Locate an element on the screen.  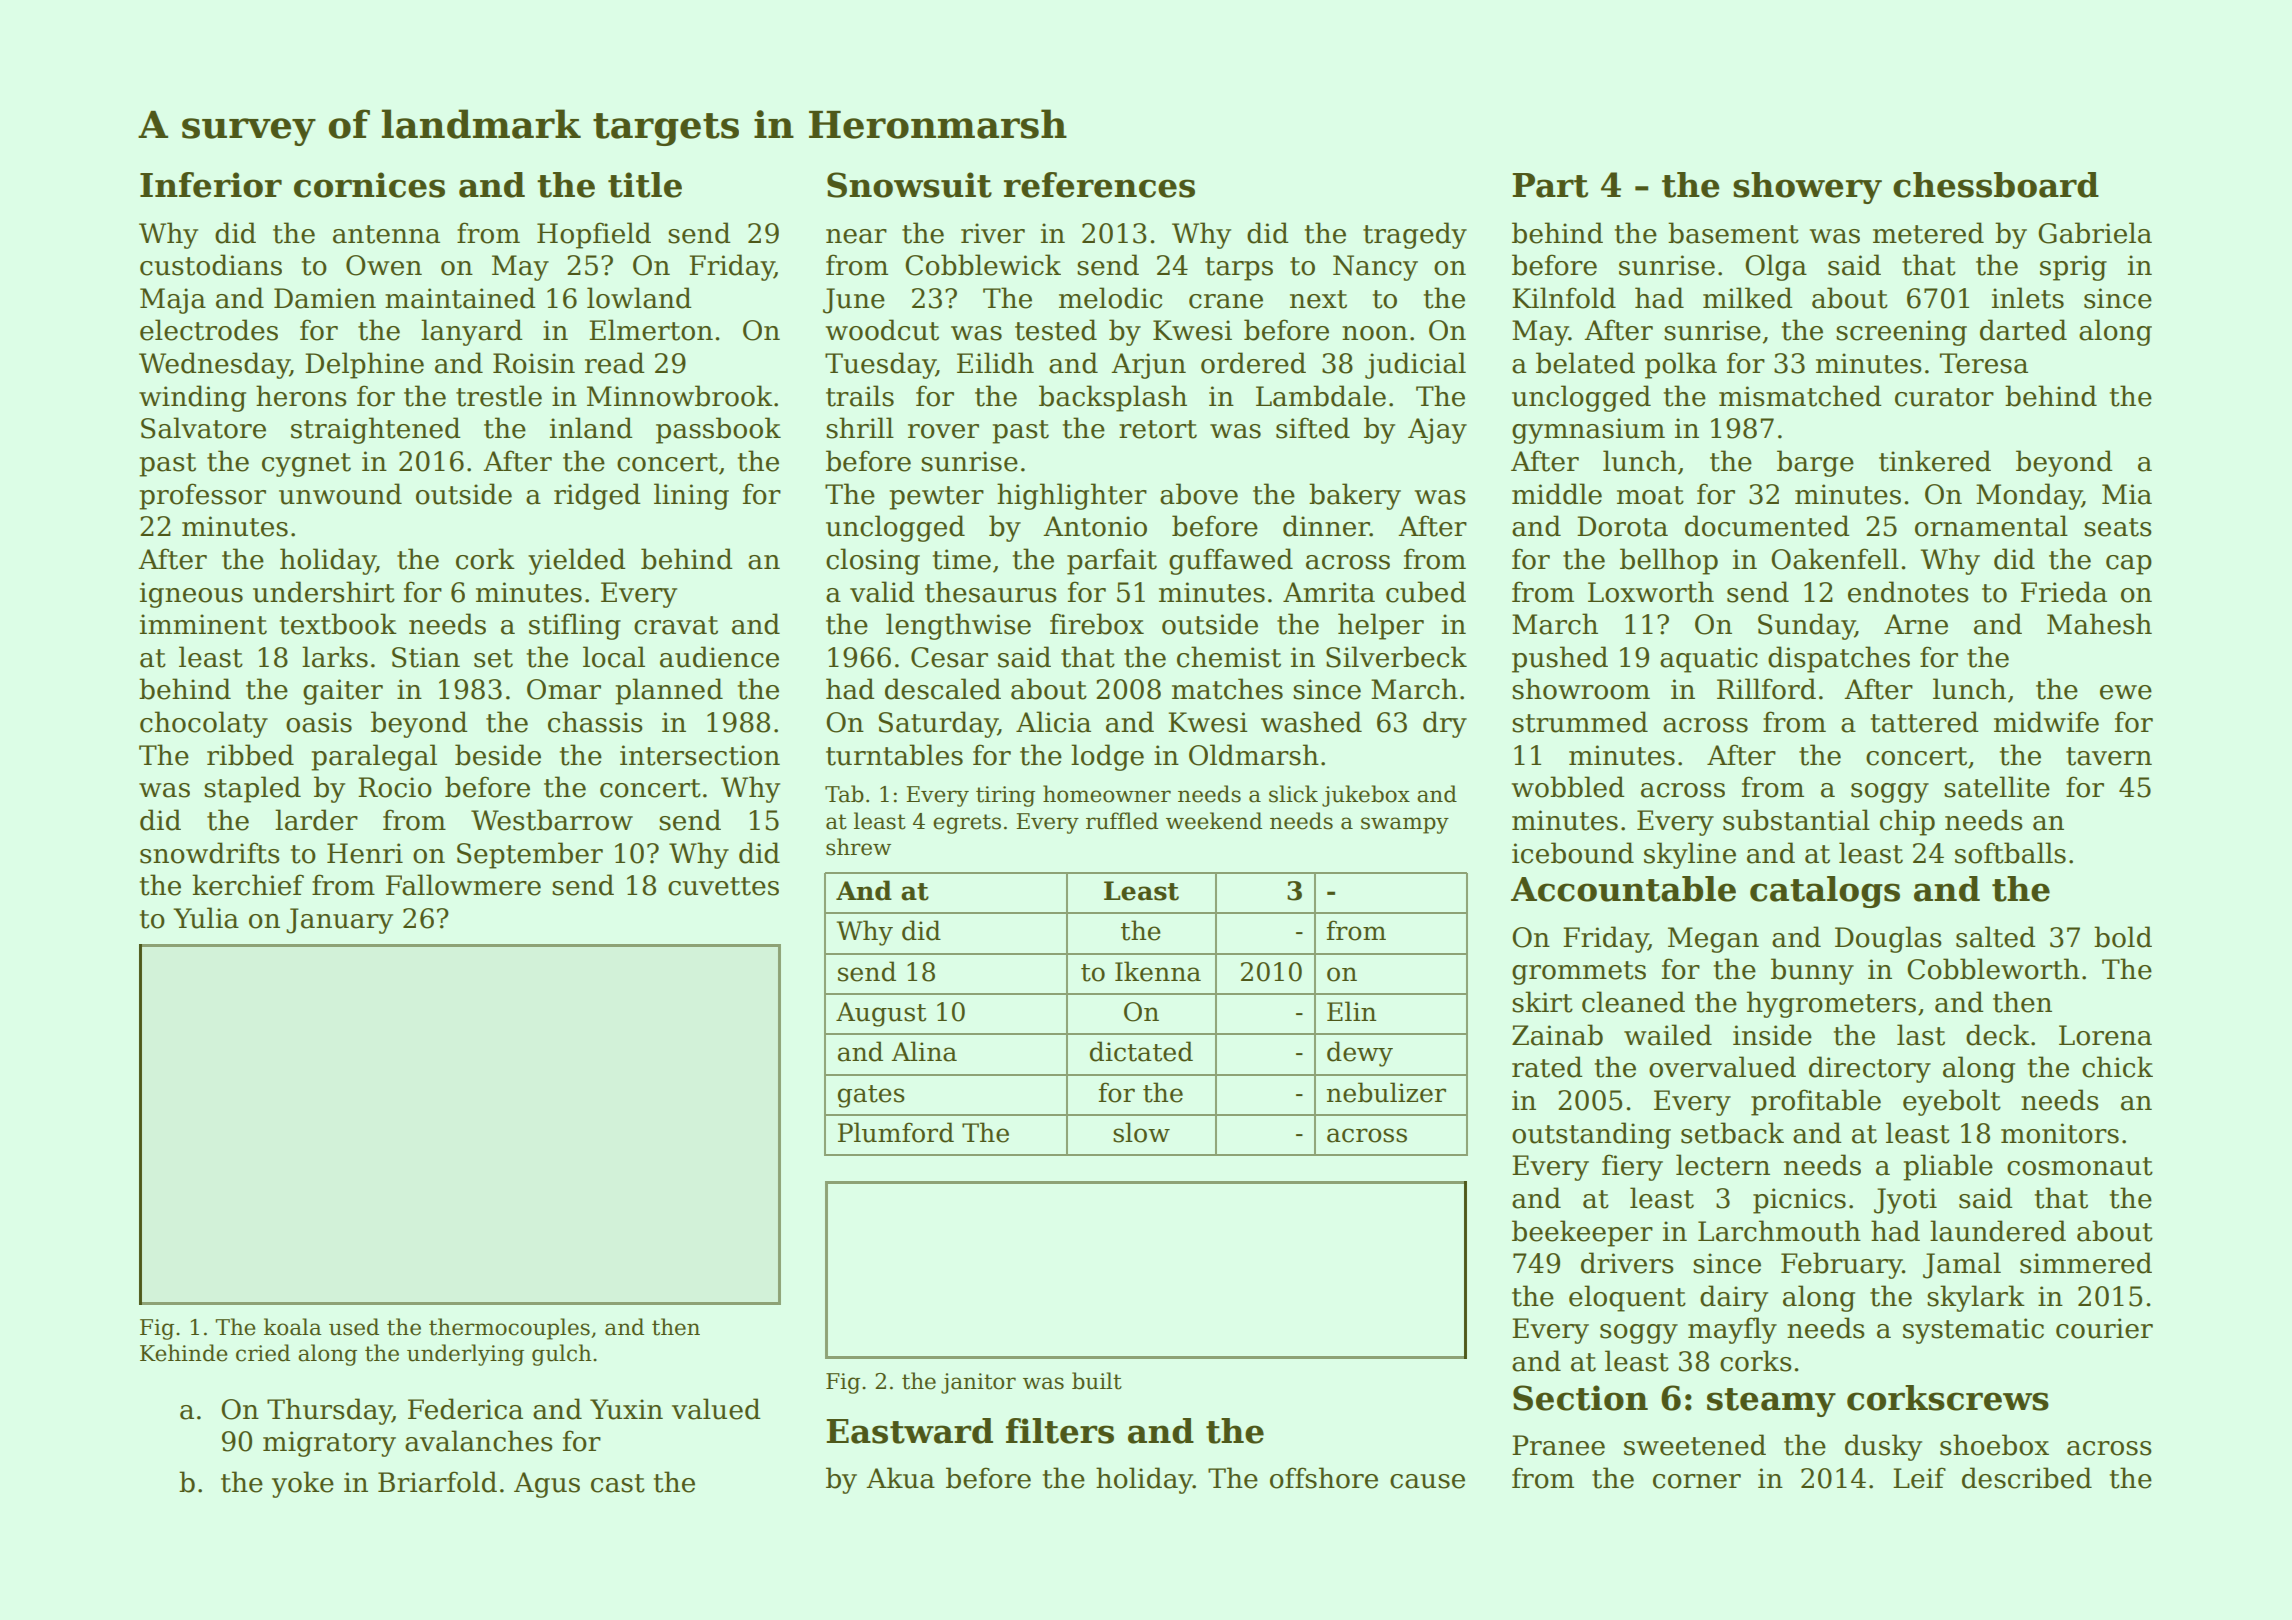
cast is located at coordinates (618, 1483).
